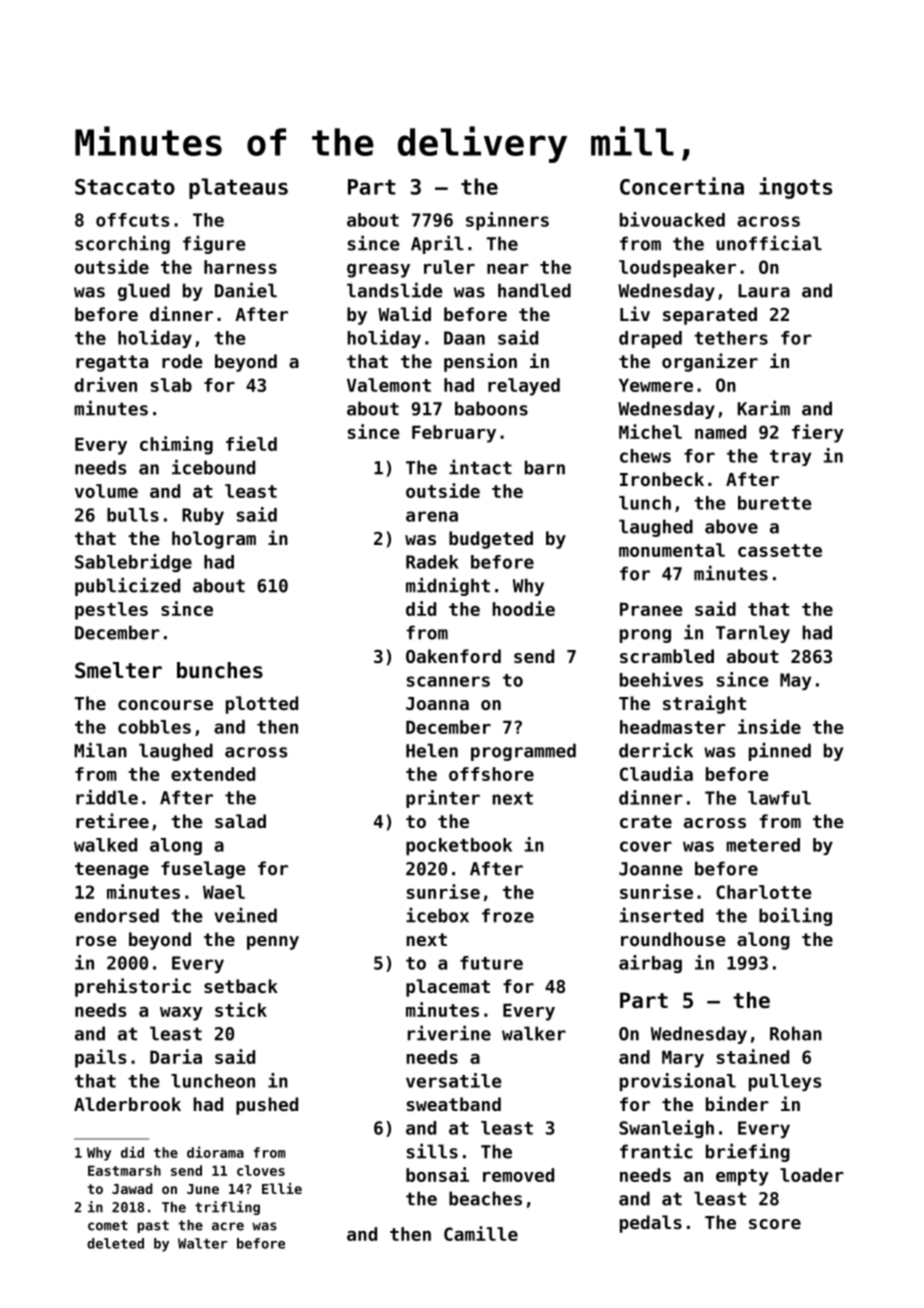 Image resolution: width=924 pixels, height=1308 pixels. I want to click on Yewmere, so click(656, 385).
